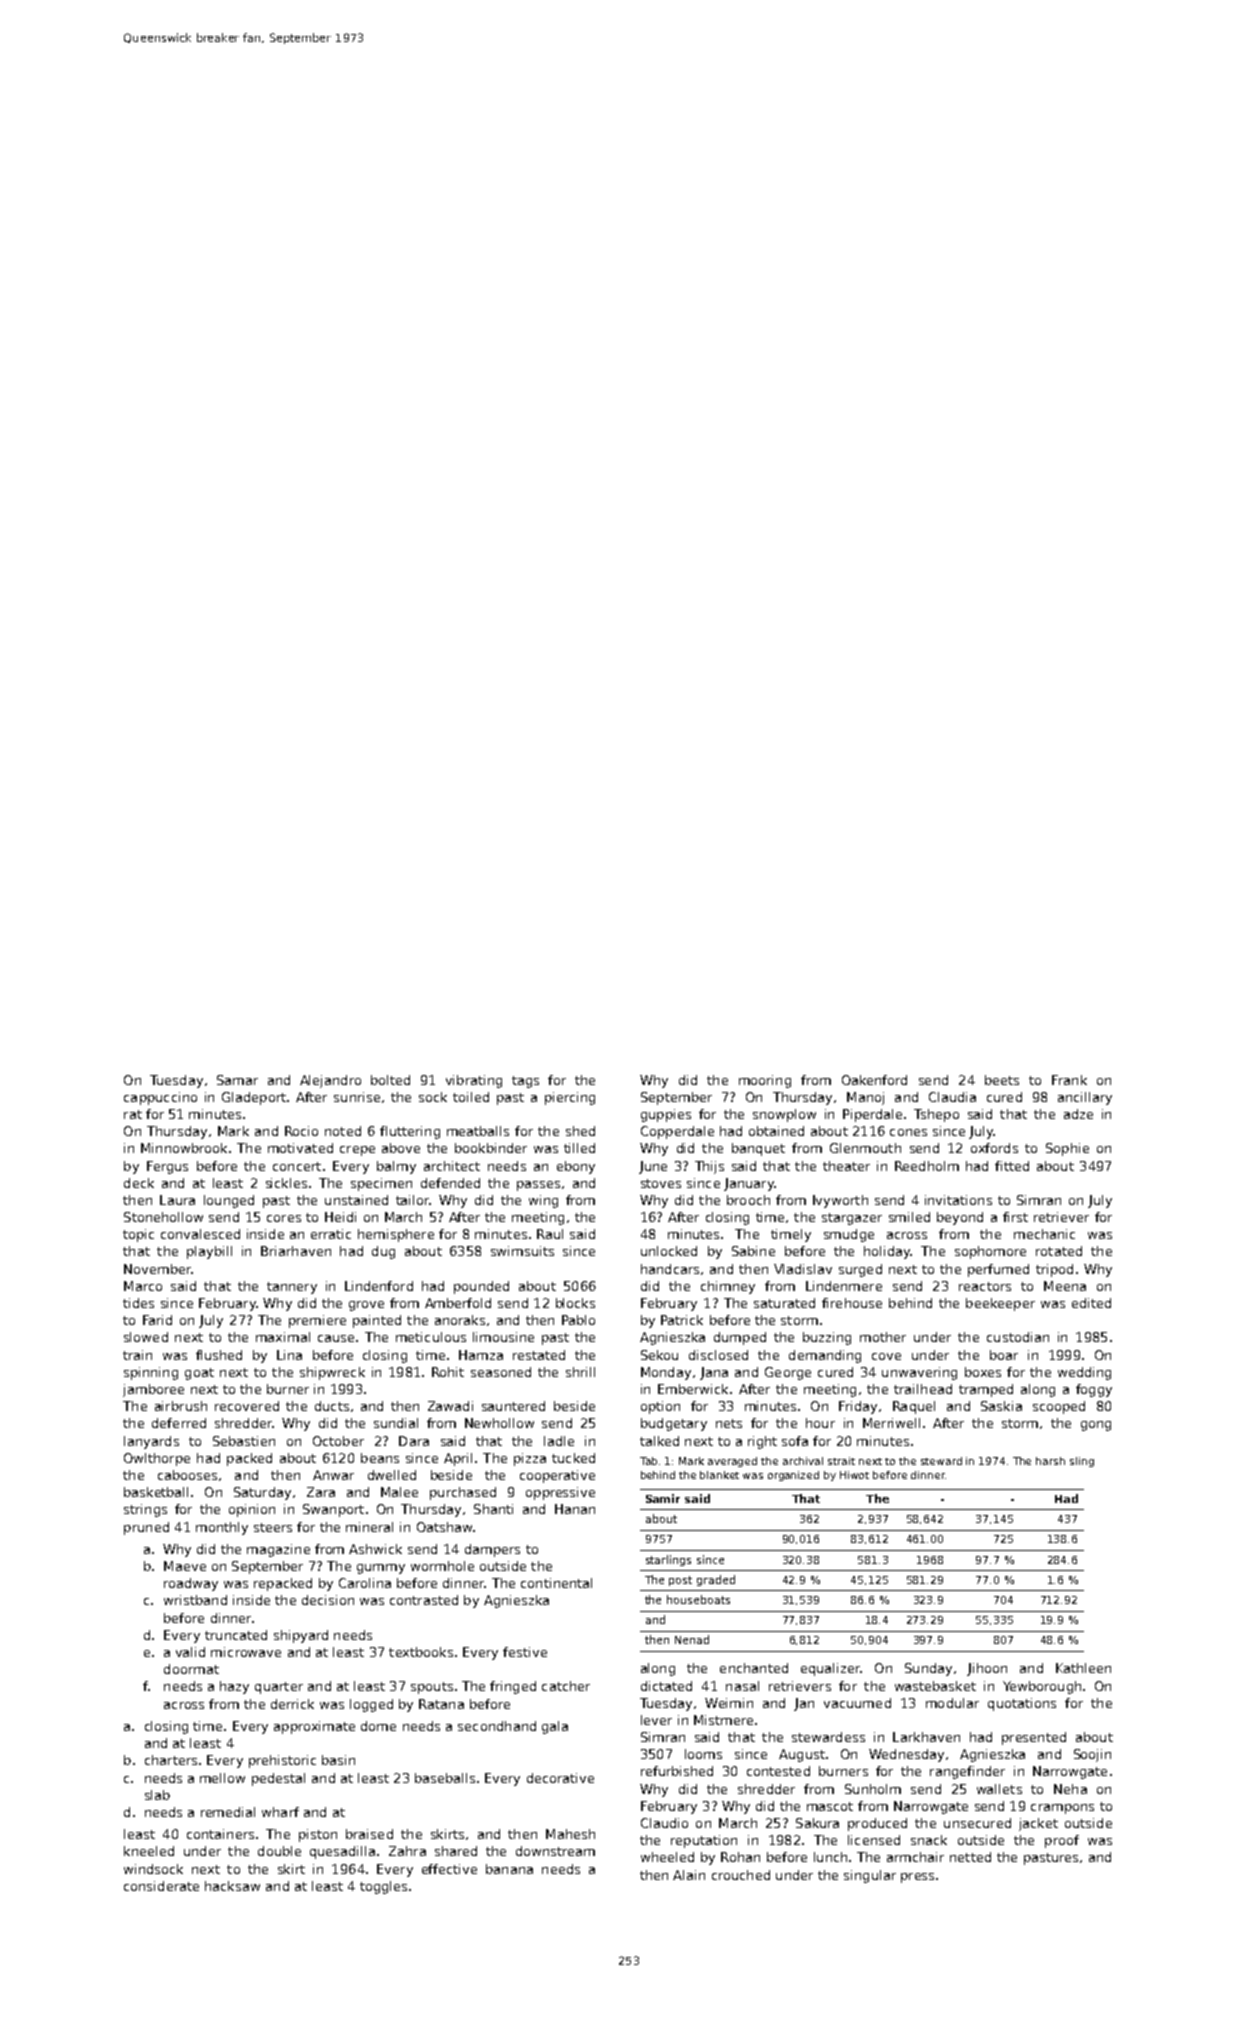  I want to click on October, so click(338, 1441).
